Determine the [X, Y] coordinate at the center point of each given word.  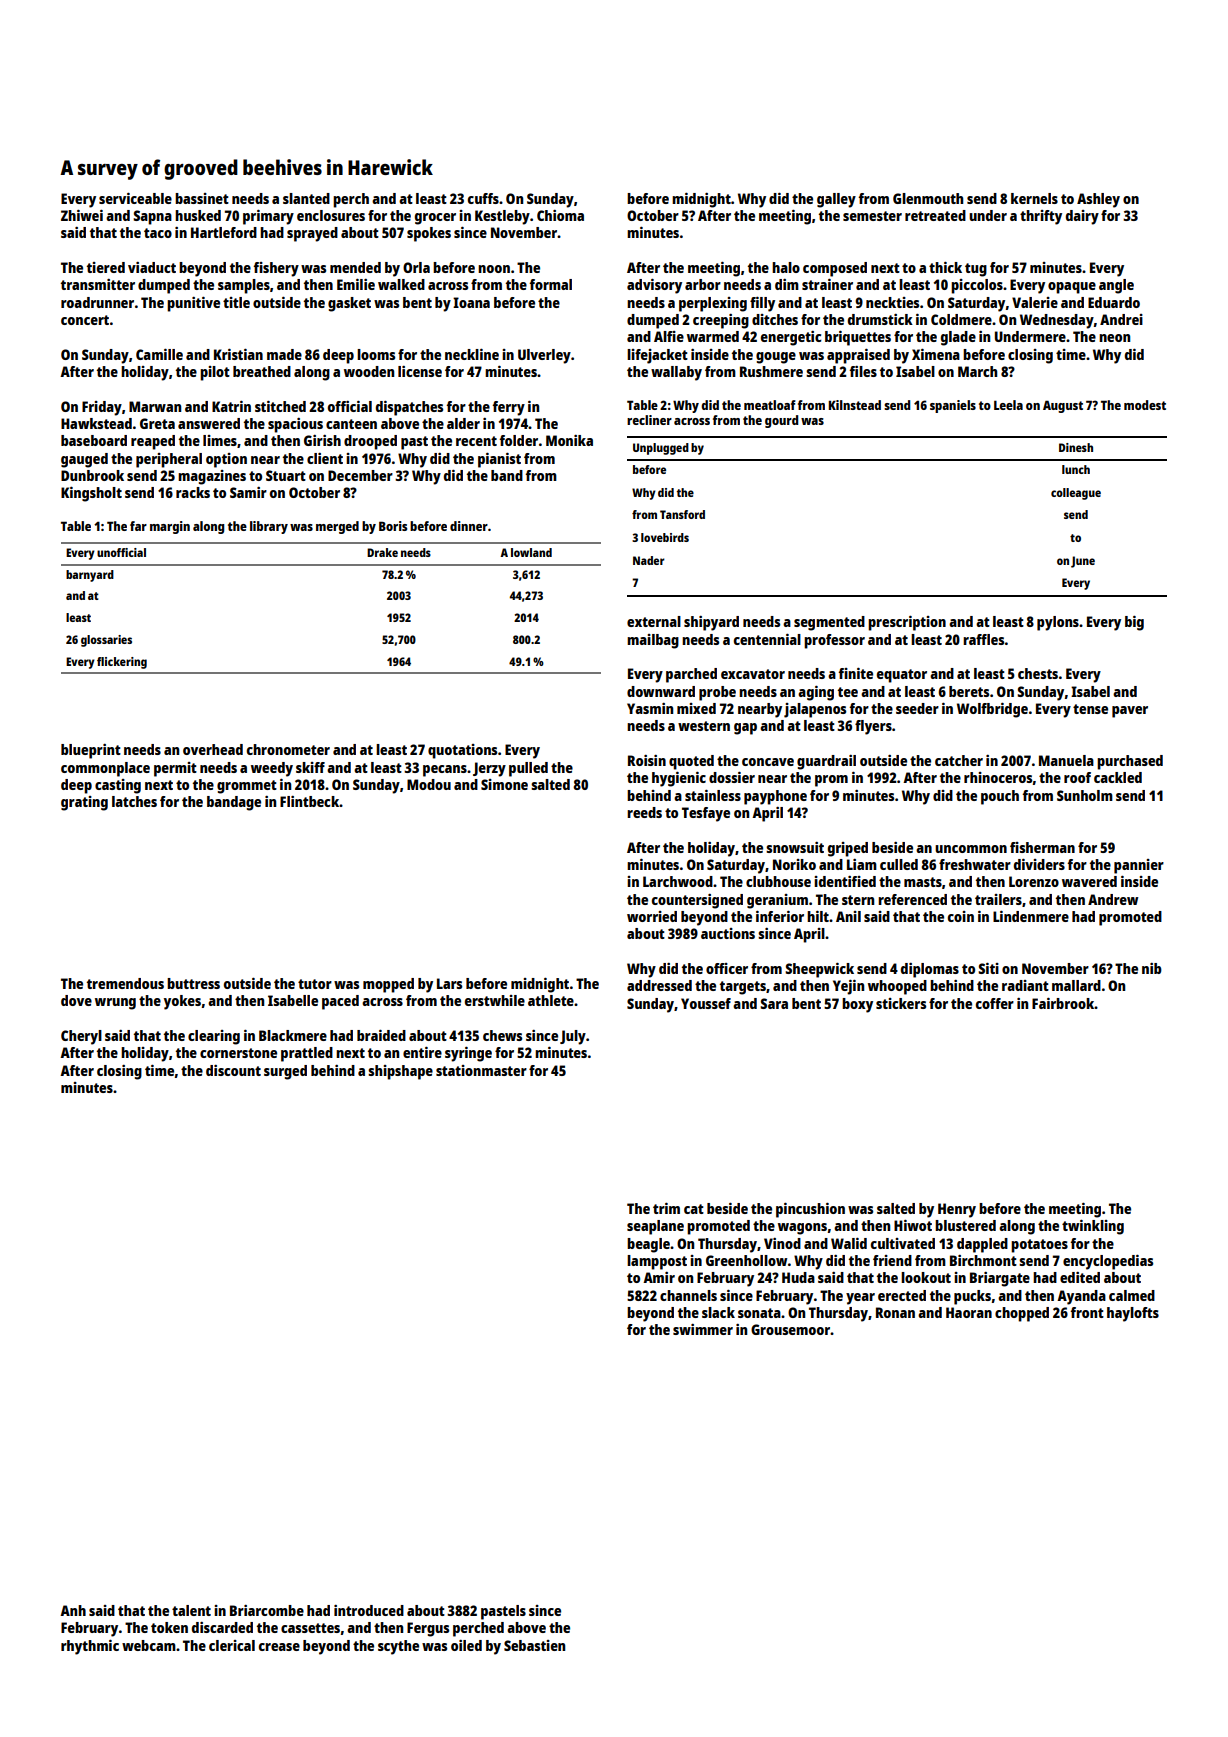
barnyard [90, 576]
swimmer [703, 1329]
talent [191, 1610]
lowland [531, 552]
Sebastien [534, 1645]
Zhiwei [82, 215]
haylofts [1133, 1314]
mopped [388, 985]
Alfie [669, 336]
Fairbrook [1063, 1003]
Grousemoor [790, 1329]
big [1134, 623]
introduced [369, 1610]
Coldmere [961, 319]
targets [743, 988]
